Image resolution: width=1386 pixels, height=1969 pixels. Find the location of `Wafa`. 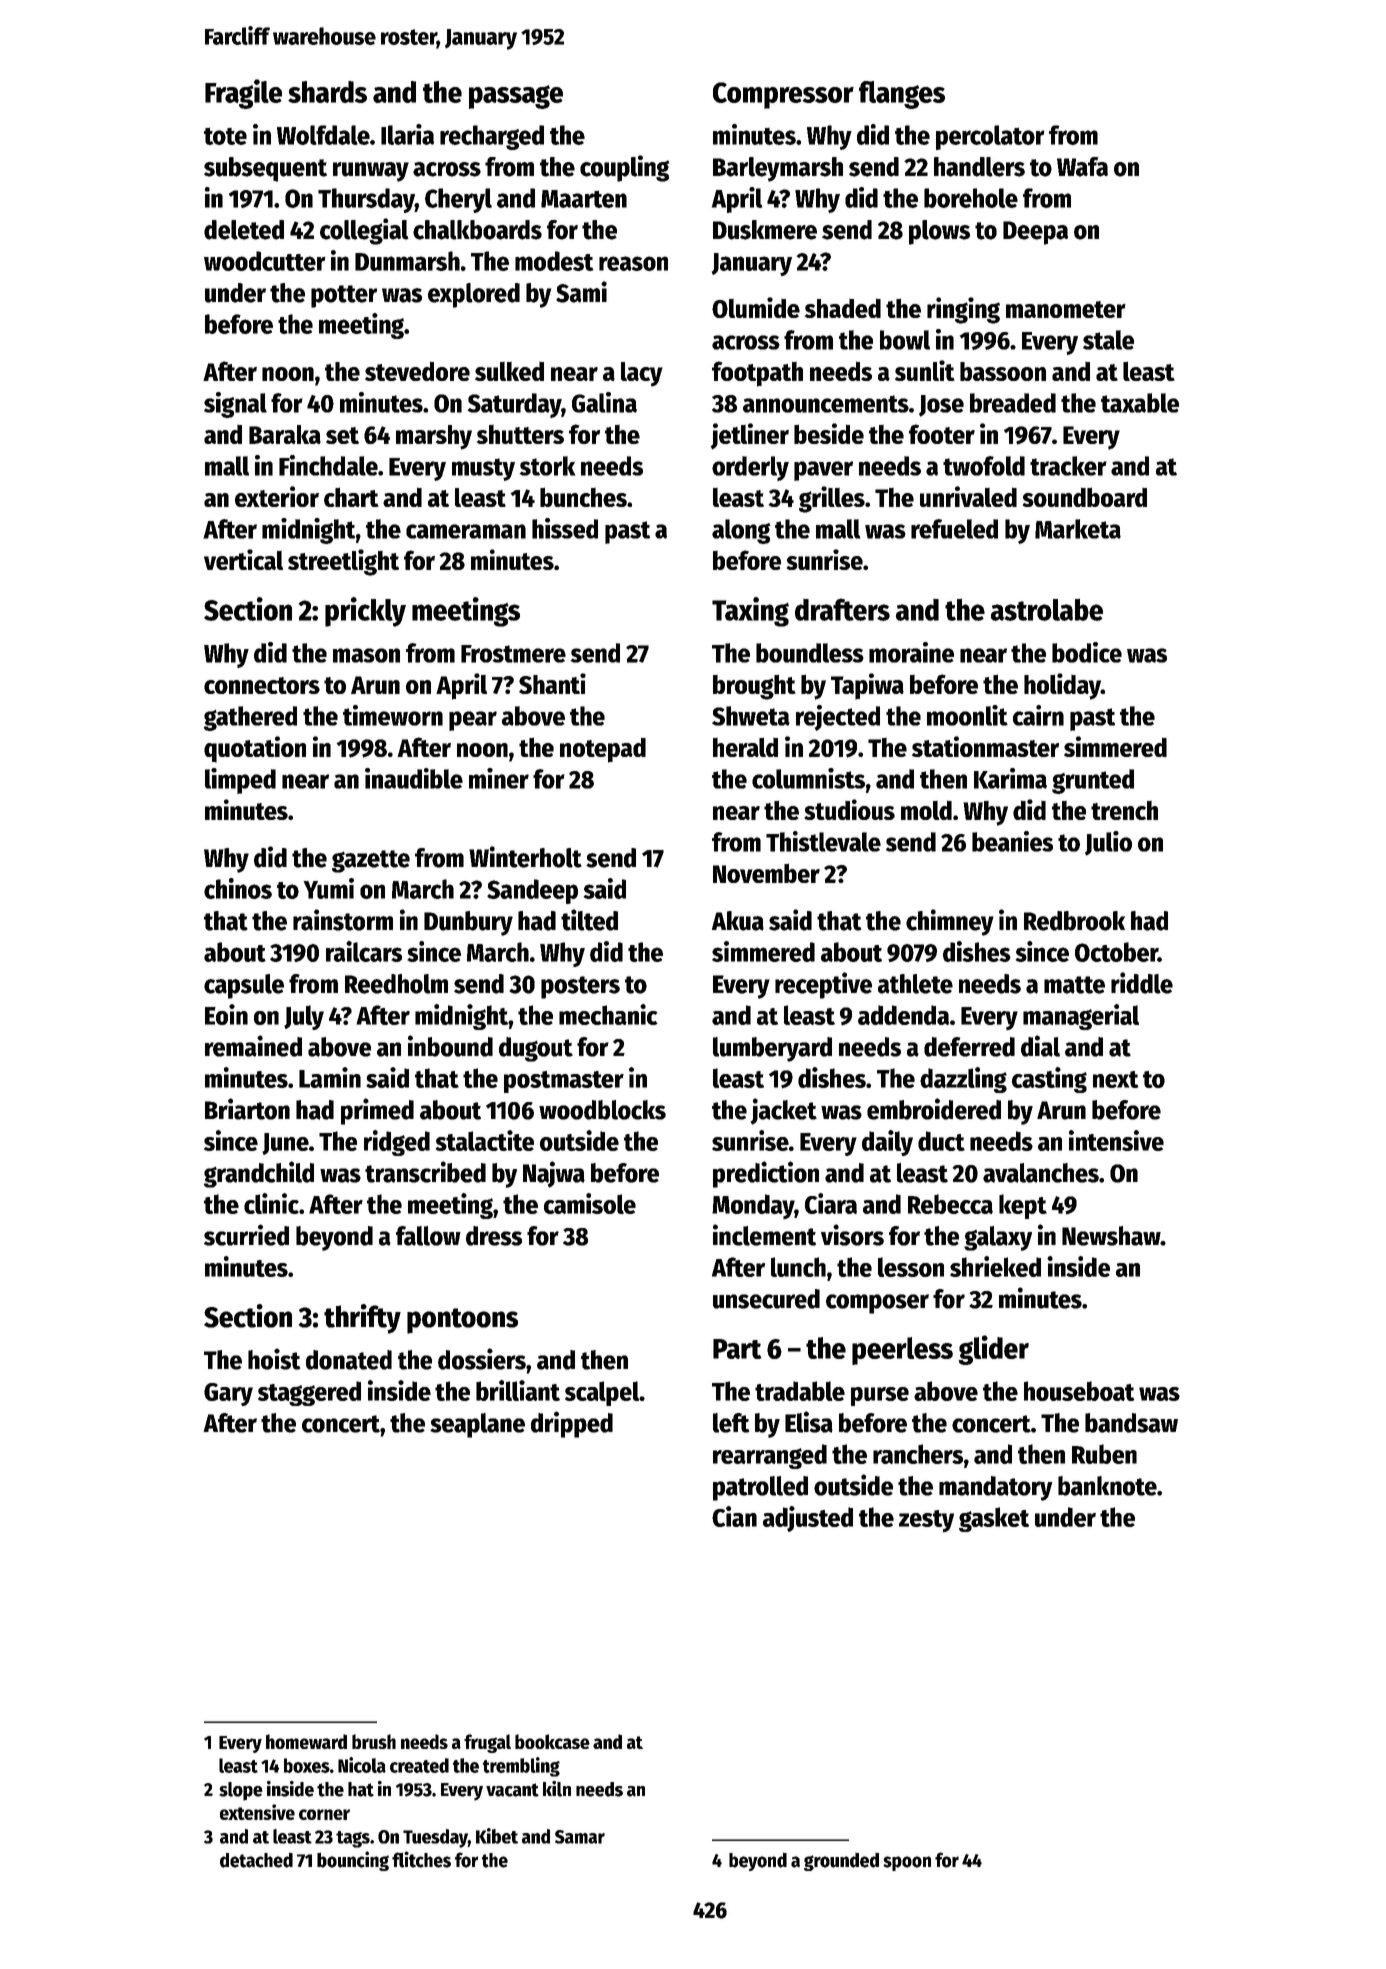

Wafa is located at coordinates (1082, 167).
